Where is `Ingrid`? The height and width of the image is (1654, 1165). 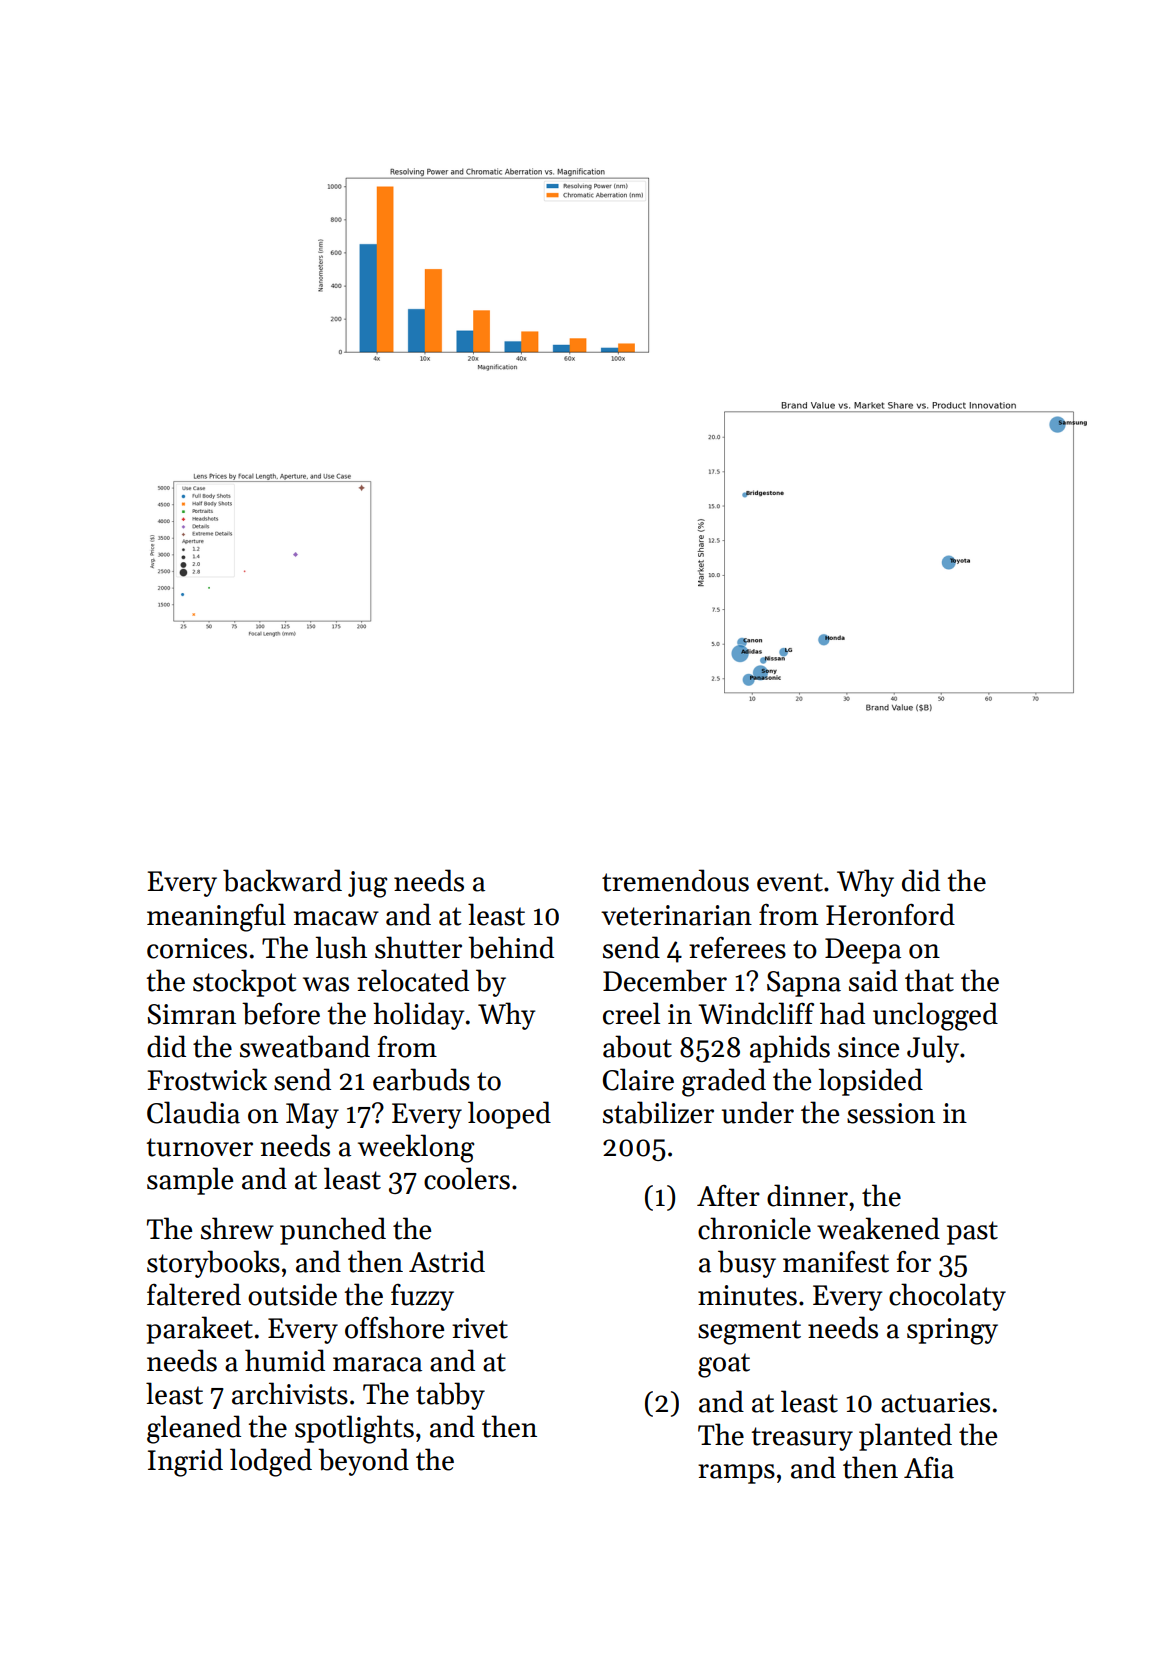 Ingrid is located at coordinates (185, 1462).
